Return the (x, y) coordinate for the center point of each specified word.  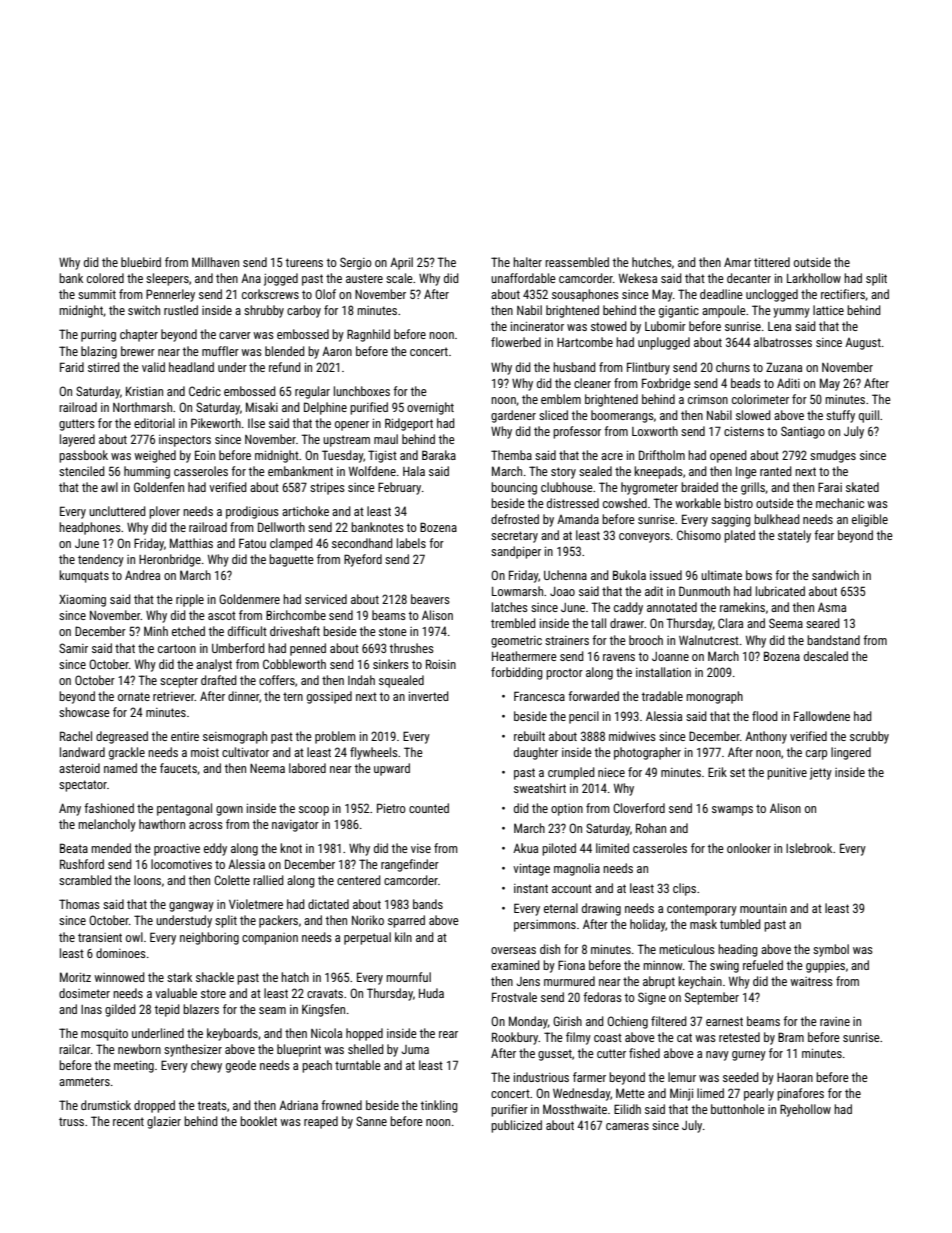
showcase (84, 712)
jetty (821, 774)
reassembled (577, 262)
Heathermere (524, 656)
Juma (415, 1049)
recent (128, 1121)
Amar (737, 262)
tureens (304, 262)
